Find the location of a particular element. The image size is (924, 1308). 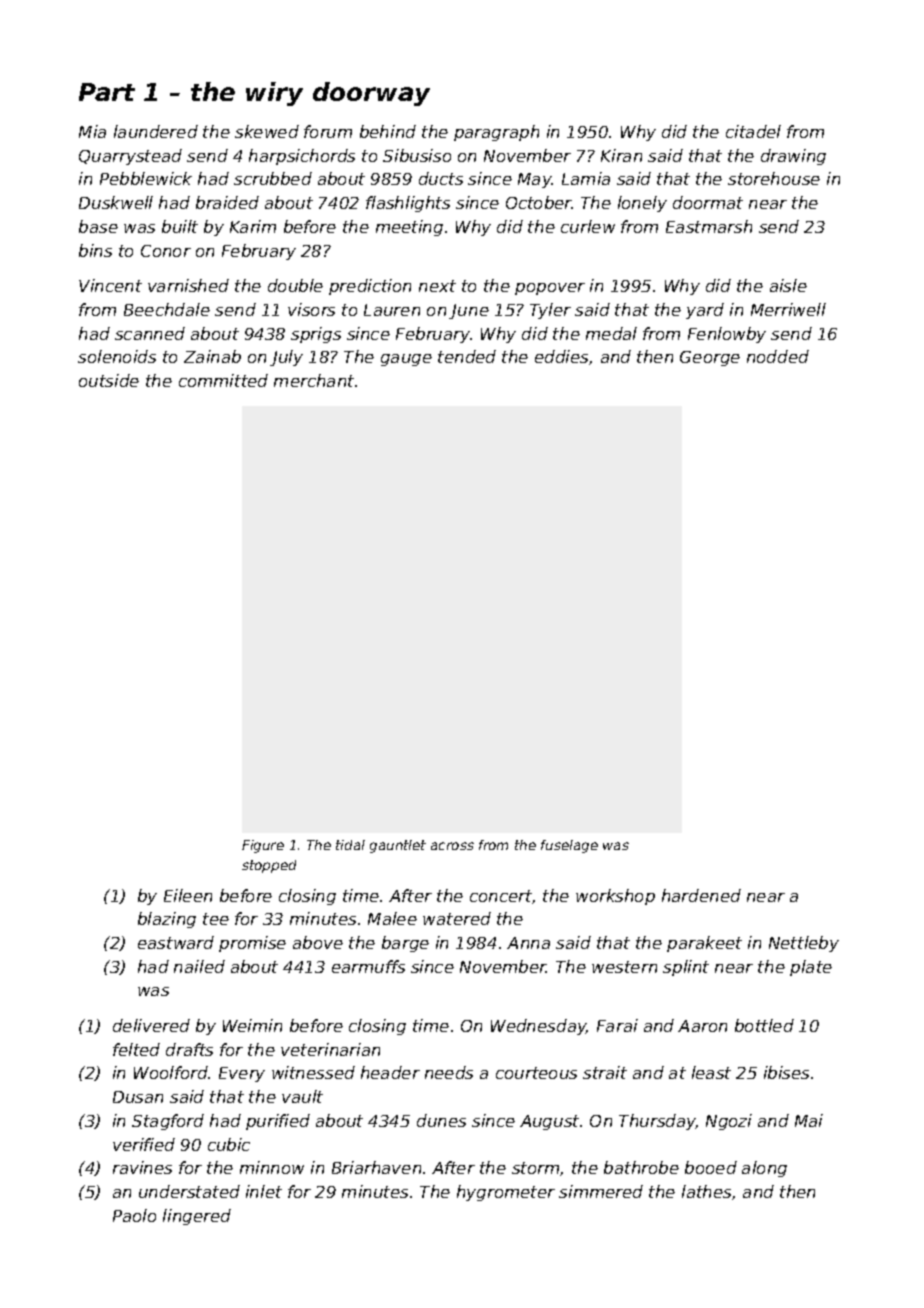

courteous is located at coordinates (536, 1073).
